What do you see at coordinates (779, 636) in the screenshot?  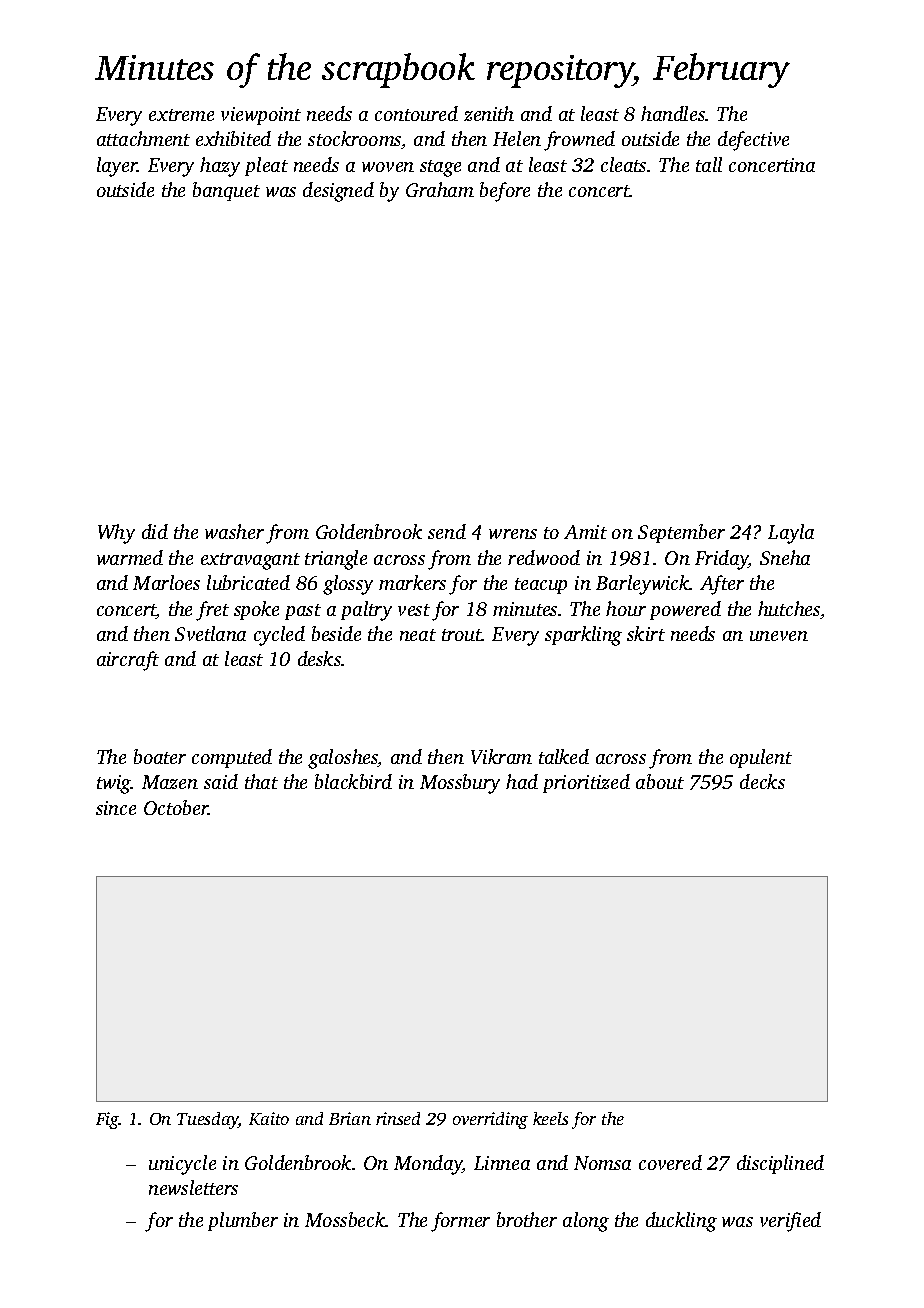 I see `uneven` at bounding box center [779, 636].
